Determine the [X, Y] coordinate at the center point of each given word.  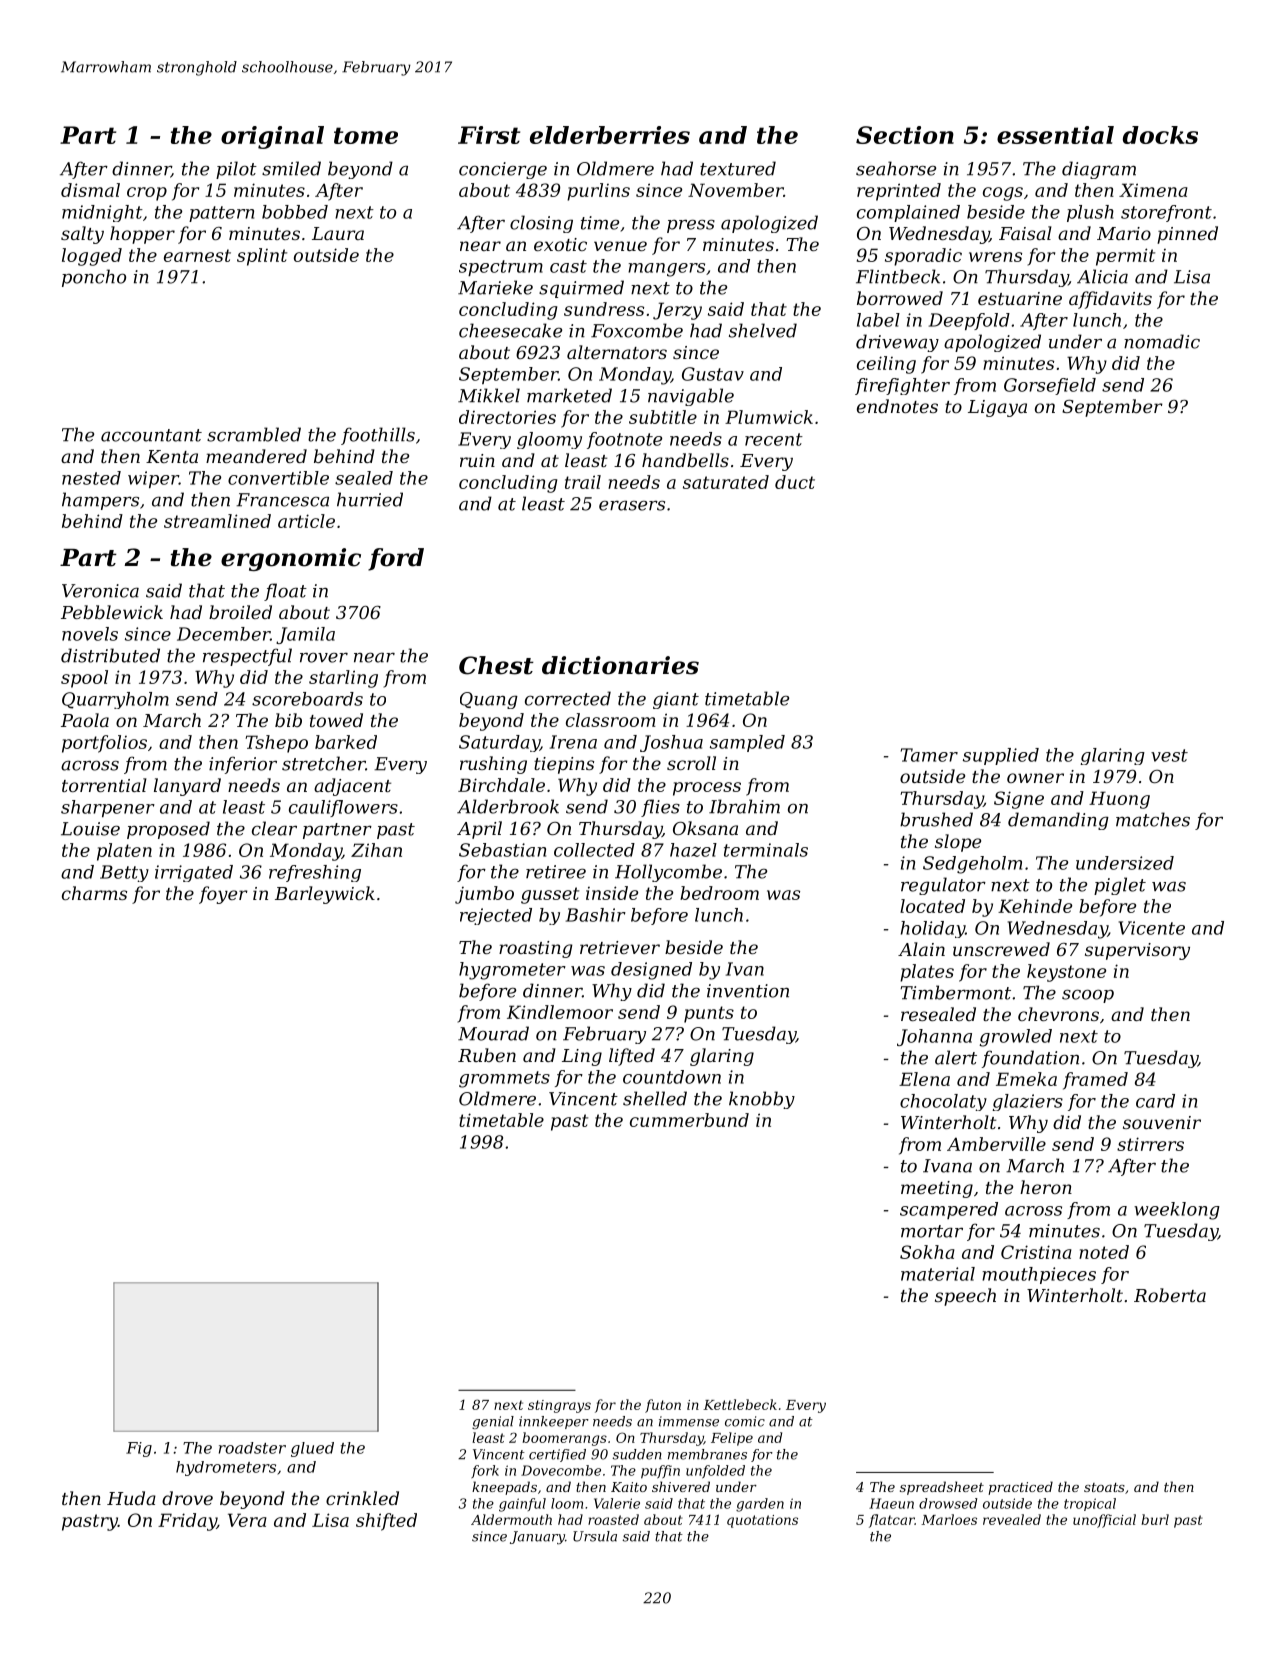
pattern [221, 214]
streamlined [217, 521]
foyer [223, 895]
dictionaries [620, 665]
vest [1169, 755]
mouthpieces [1039, 1275]
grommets [504, 1079]
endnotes [897, 406]
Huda [131, 1498]
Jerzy [677, 311]
